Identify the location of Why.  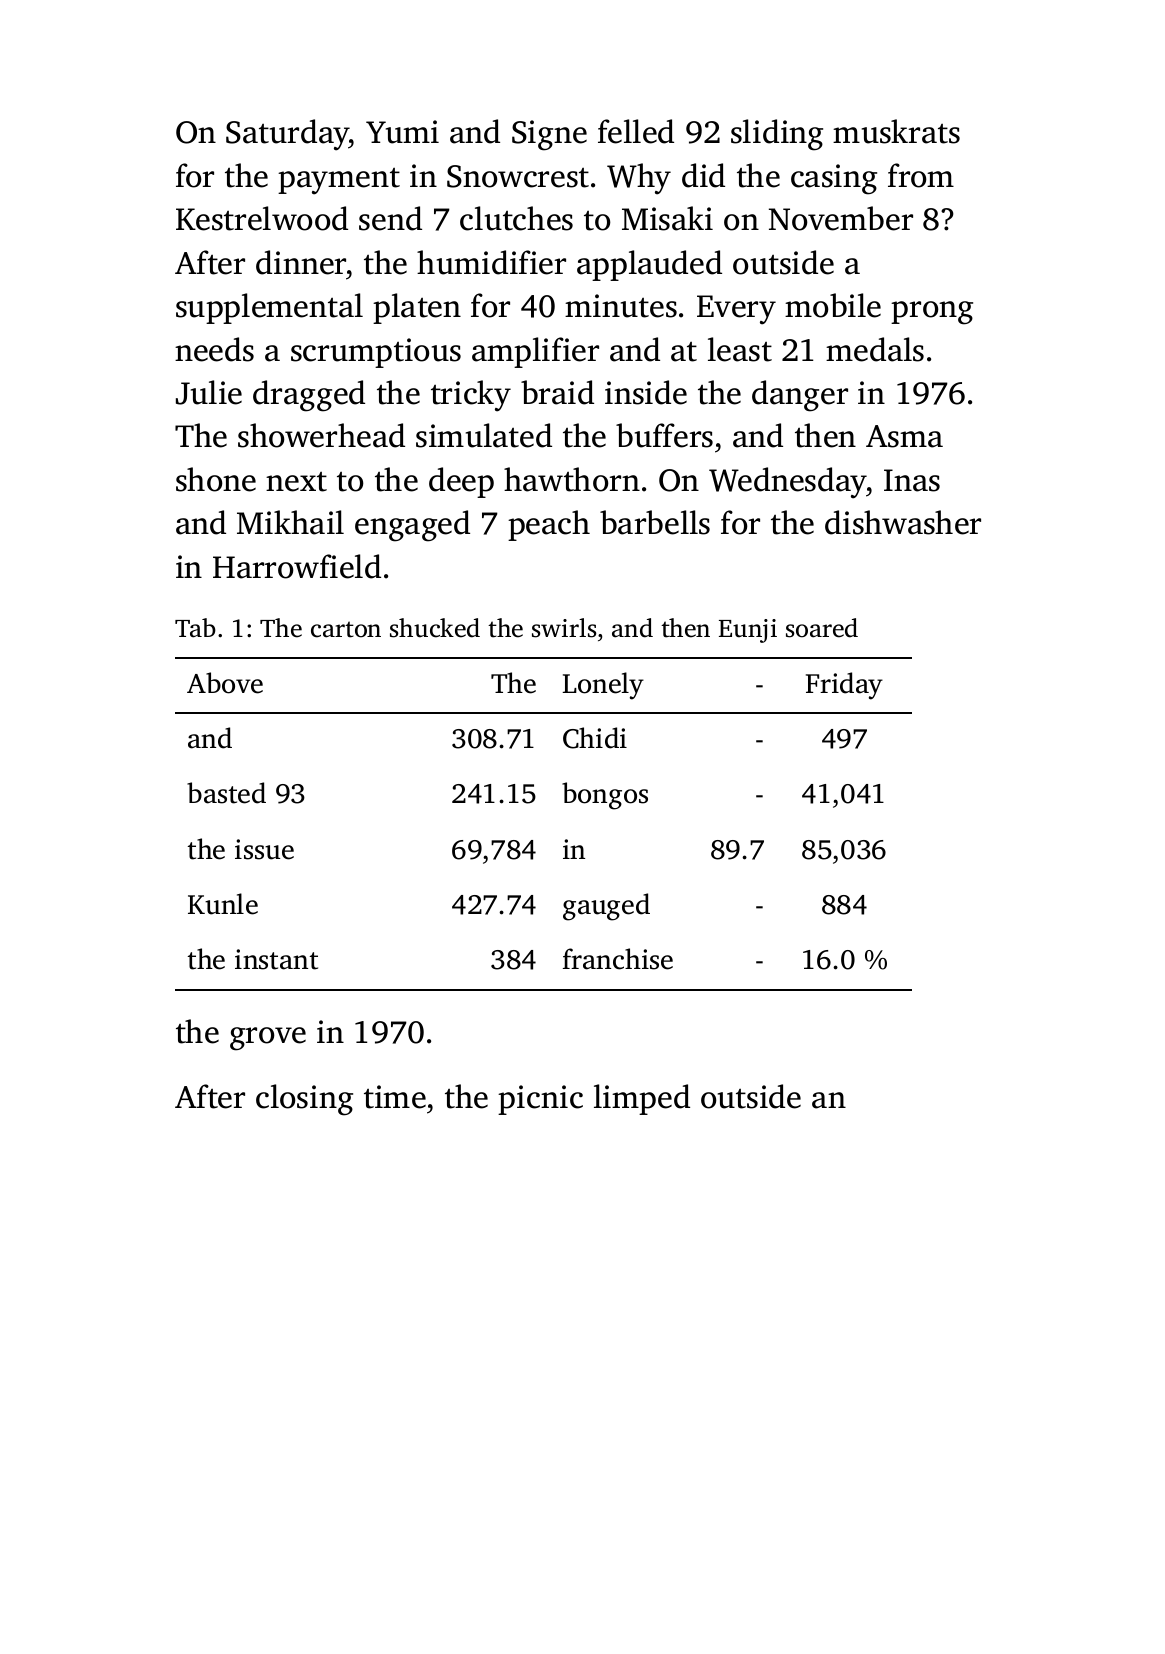
(639, 179).
